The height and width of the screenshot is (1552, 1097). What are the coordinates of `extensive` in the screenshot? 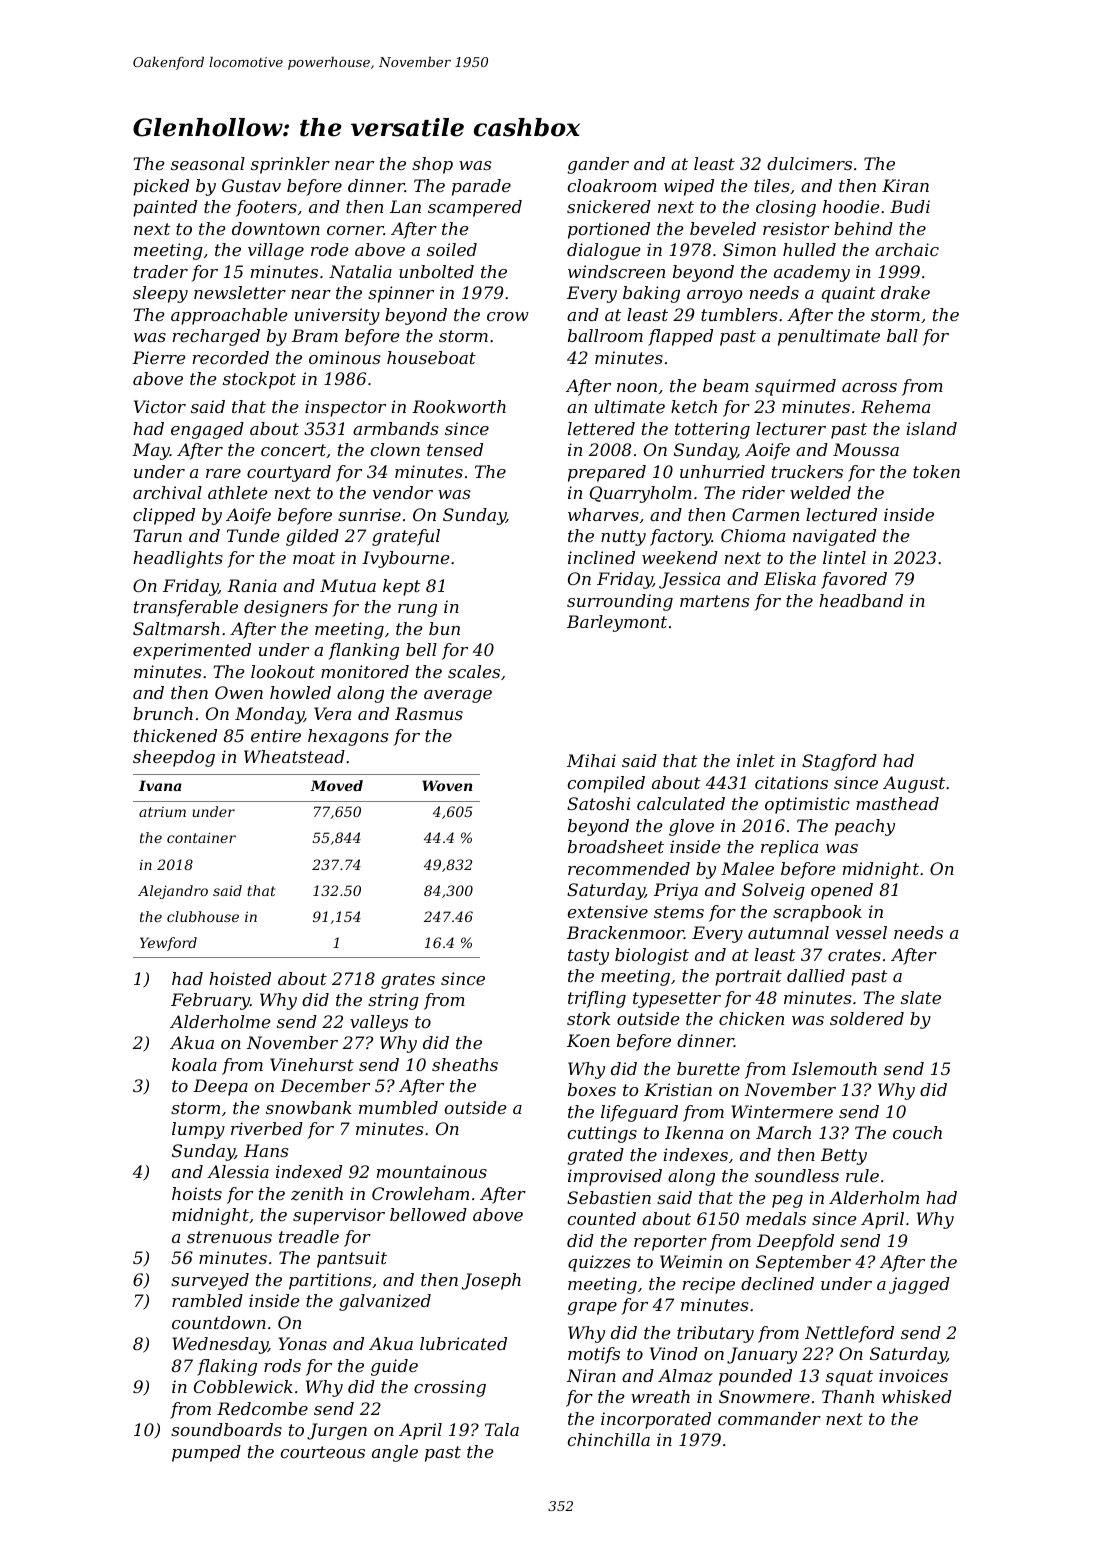 It's located at (608, 911).
